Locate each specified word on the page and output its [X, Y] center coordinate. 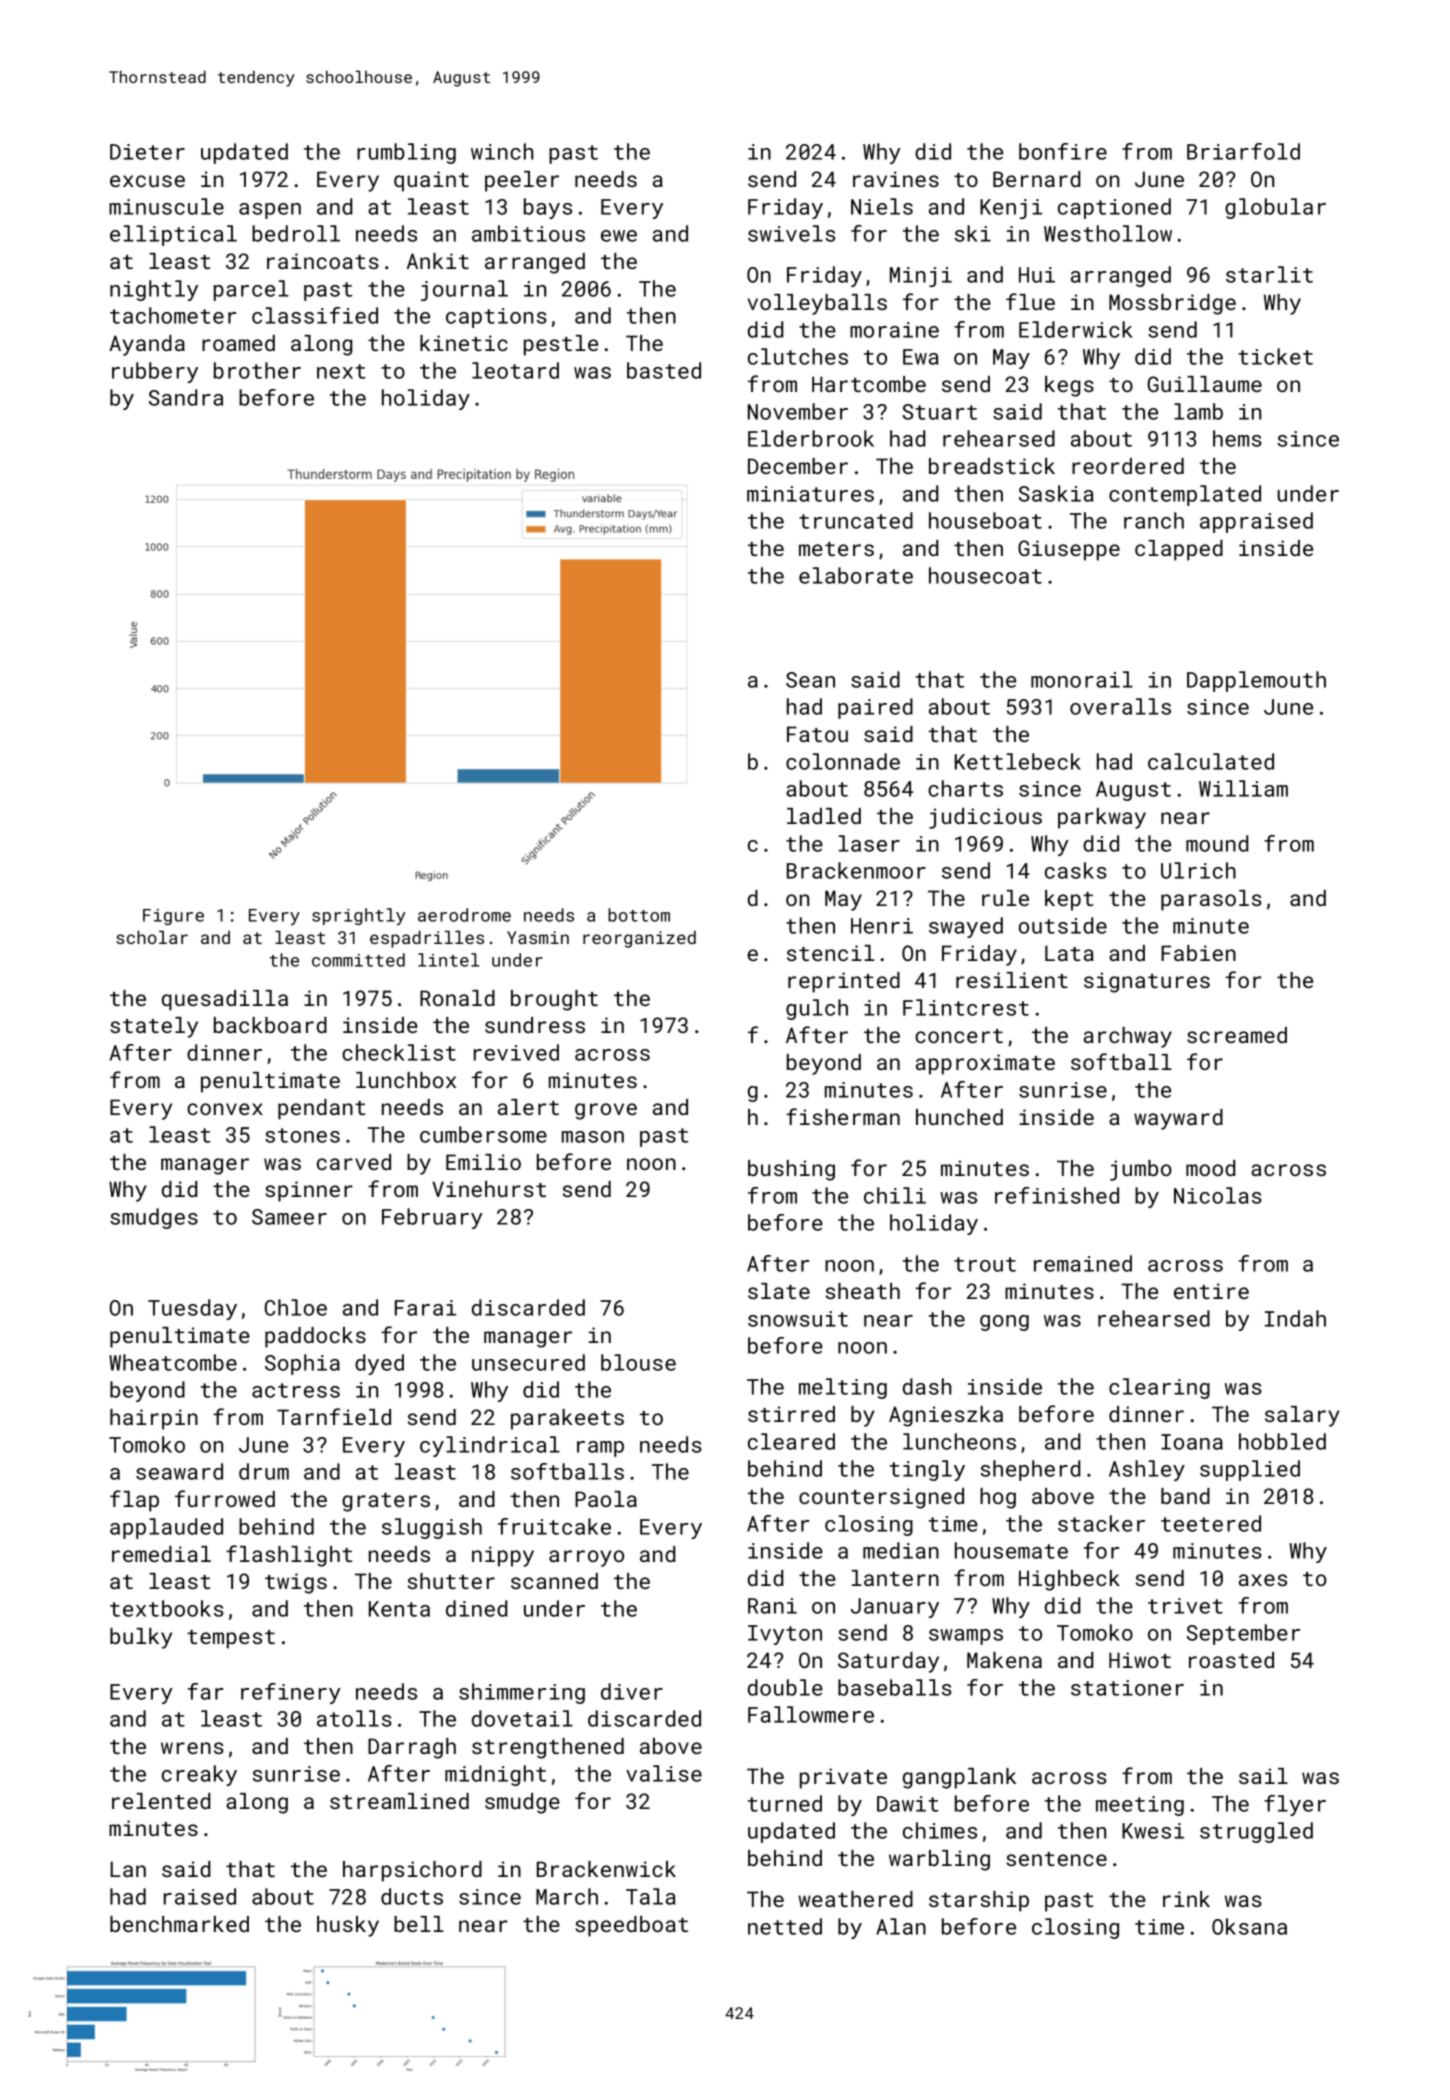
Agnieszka [946, 1416]
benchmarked [179, 1924]
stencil [830, 953]
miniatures [810, 494]
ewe [619, 236]
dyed [379, 1364]
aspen [270, 211]
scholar [152, 937]
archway [1128, 1037]
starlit [1269, 274]
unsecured [528, 1362]
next [341, 371]
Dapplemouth [1256, 681]
